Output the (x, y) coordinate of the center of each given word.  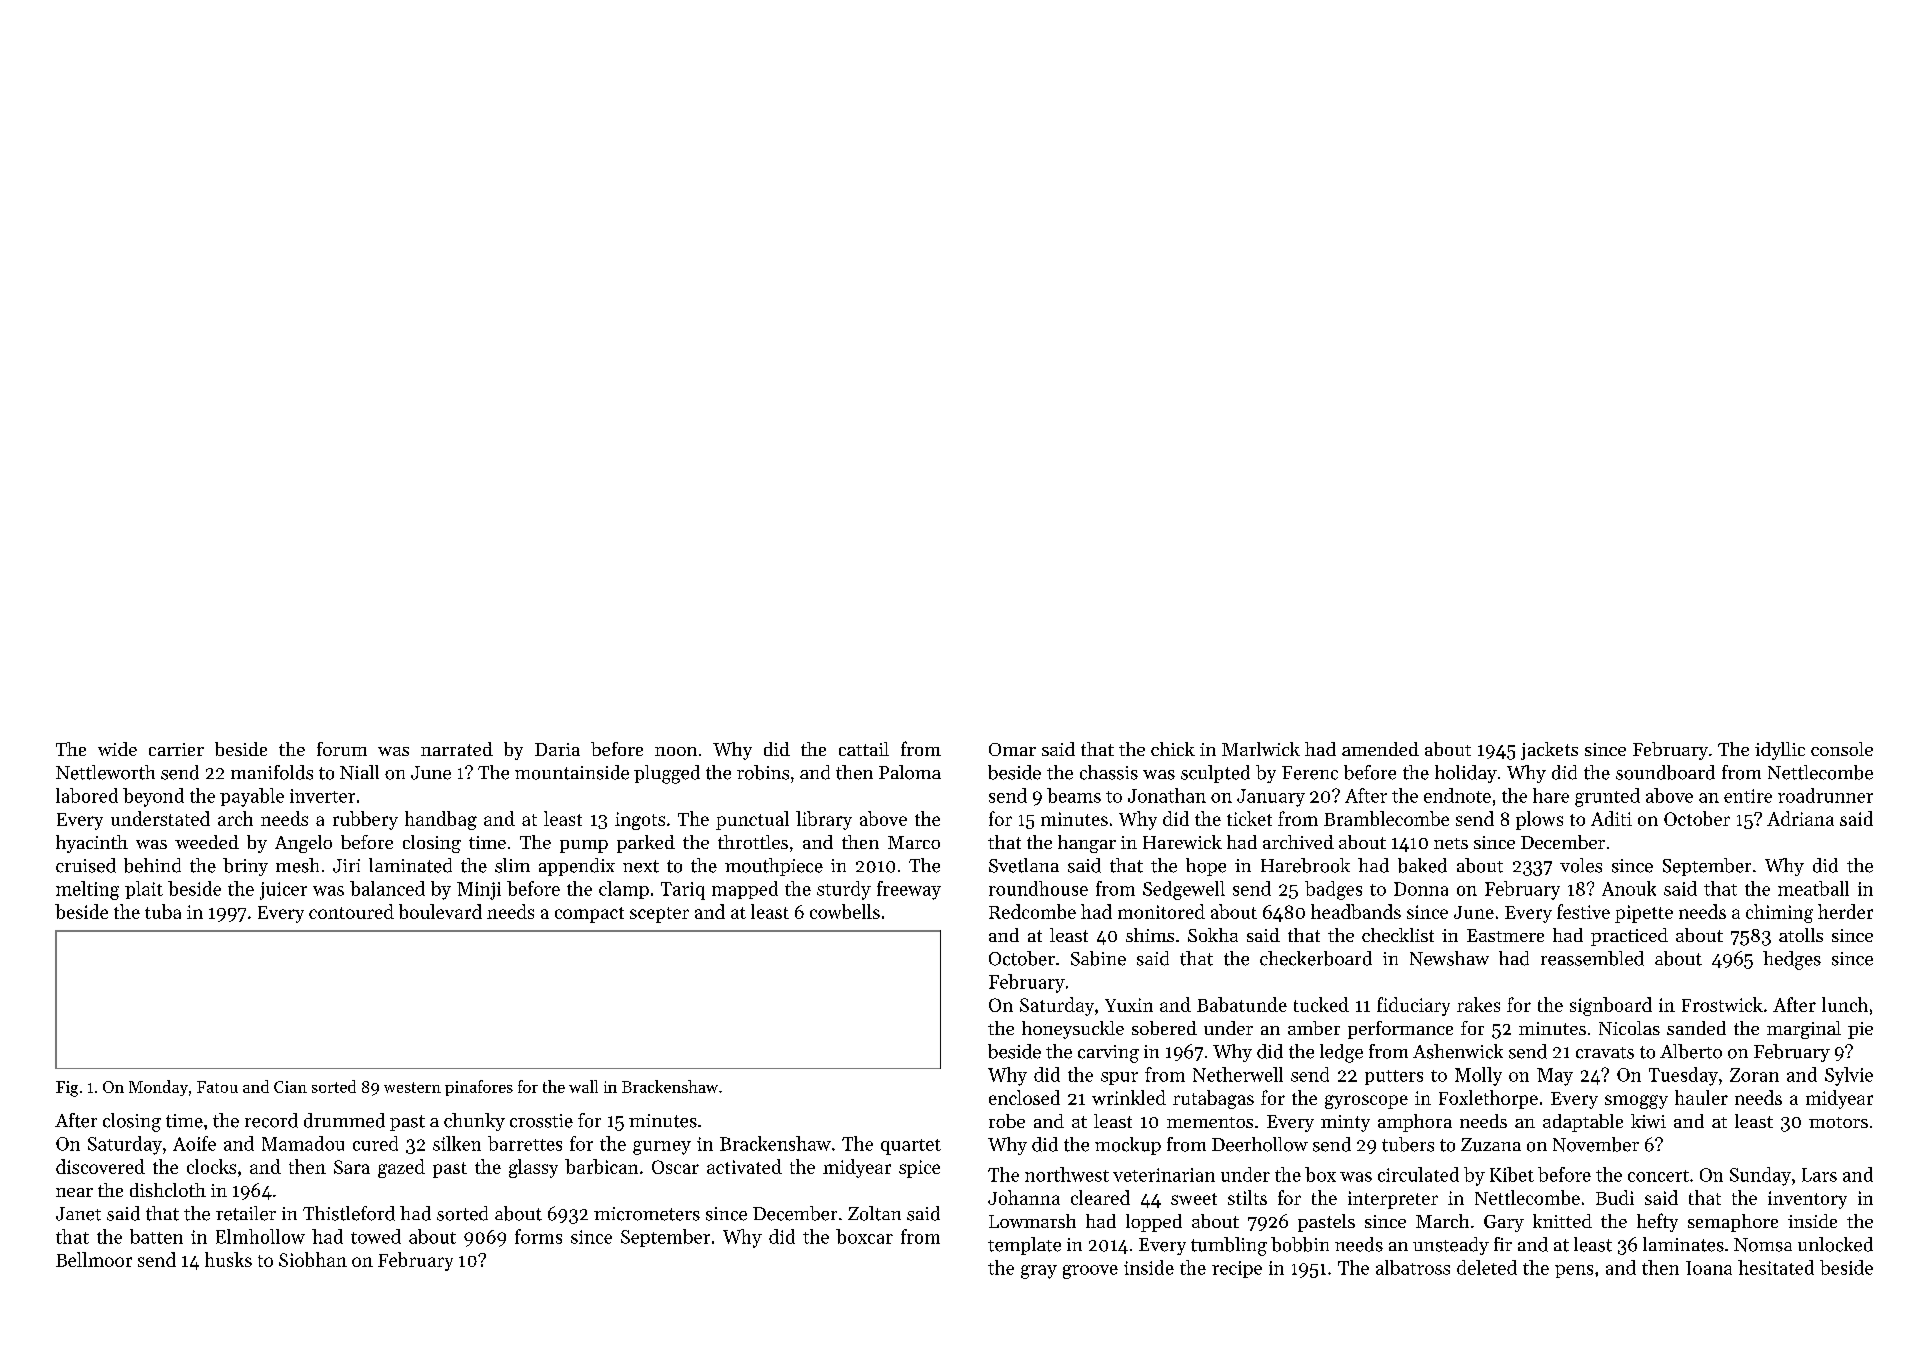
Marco (914, 842)
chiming (1779, 913)
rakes (1478, 1004)
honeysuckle (1073, 1030)
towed (376, 1236)
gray (1039, 1272)
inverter (322, 796)
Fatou (217, 1087)
